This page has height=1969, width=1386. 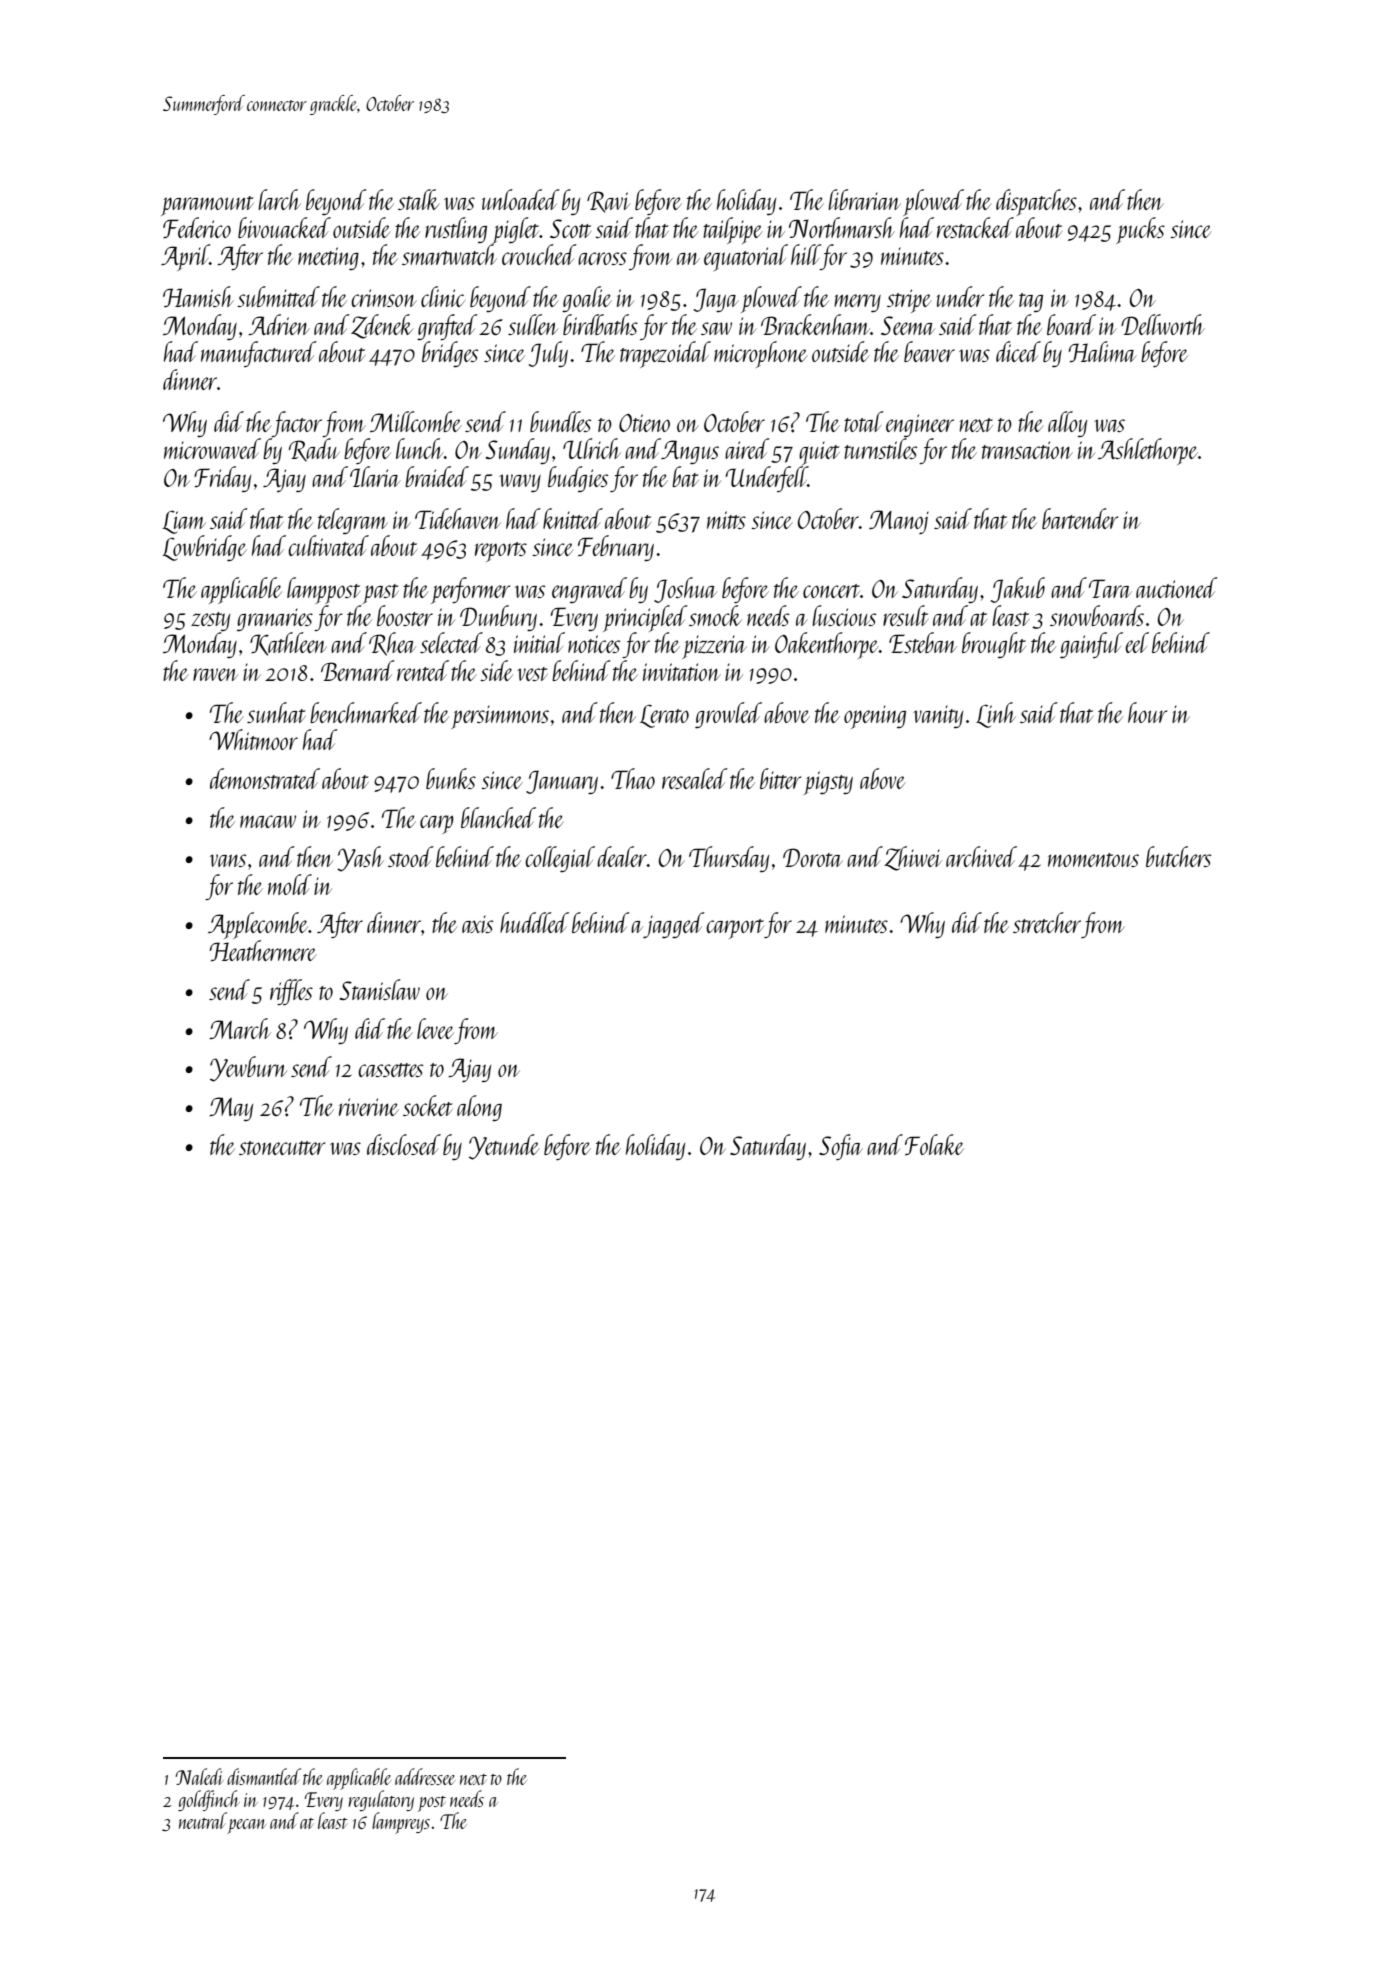 I want to click on addressee, so click(x=425, y=1776).
